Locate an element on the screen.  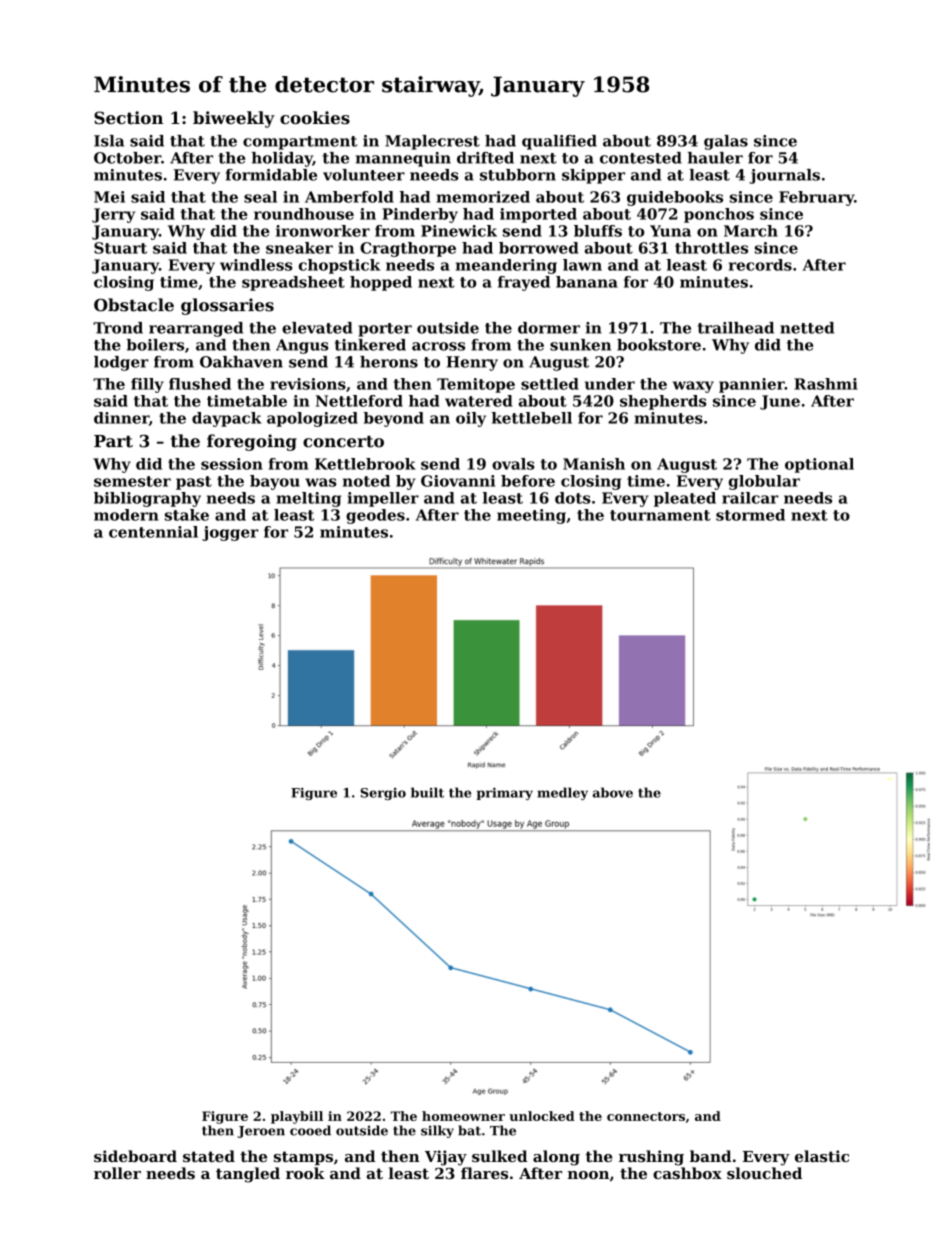
medley is located at coordinates (562, 793).
